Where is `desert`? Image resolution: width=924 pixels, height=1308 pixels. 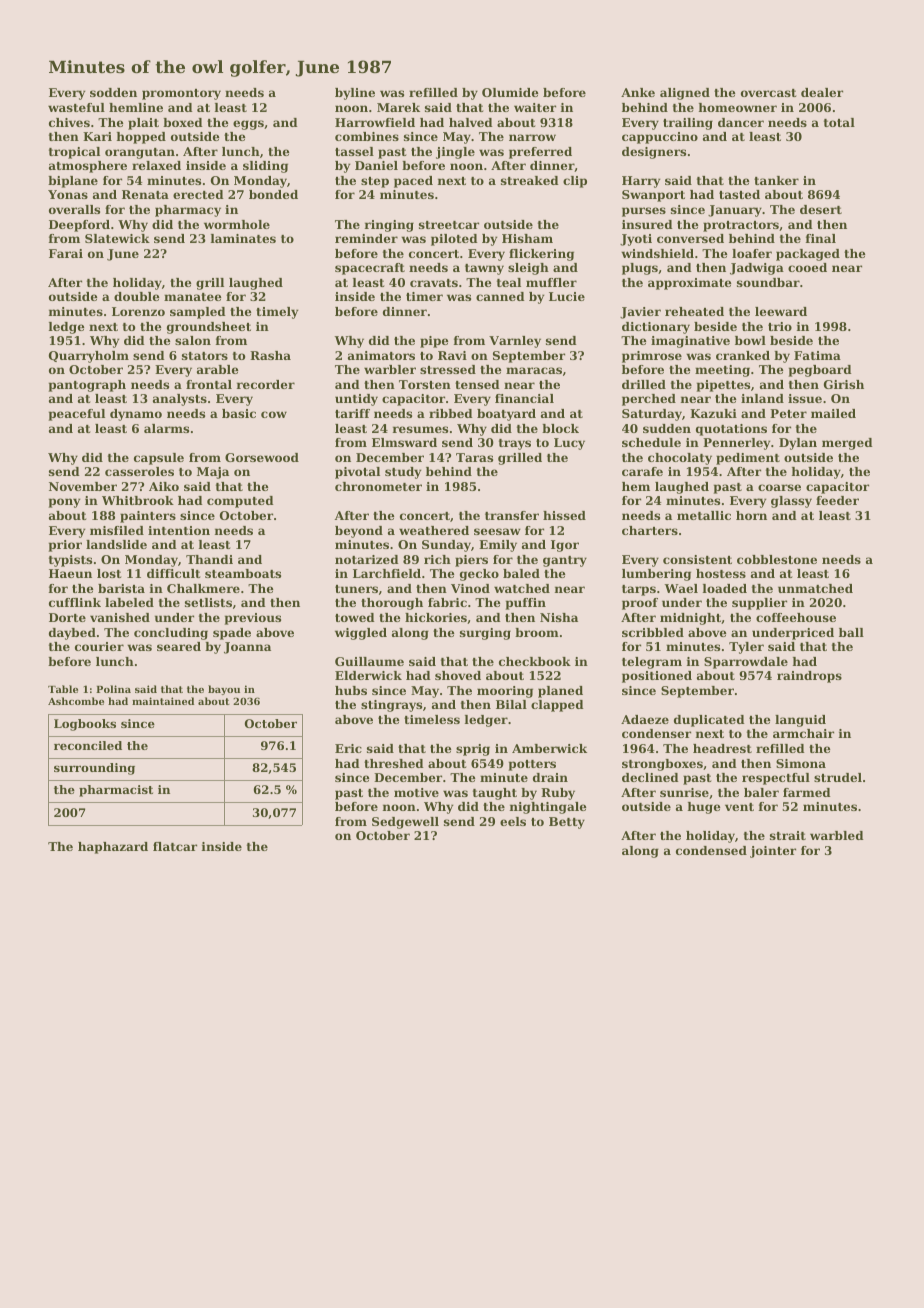 desert is located at coordinates (821, 209).
